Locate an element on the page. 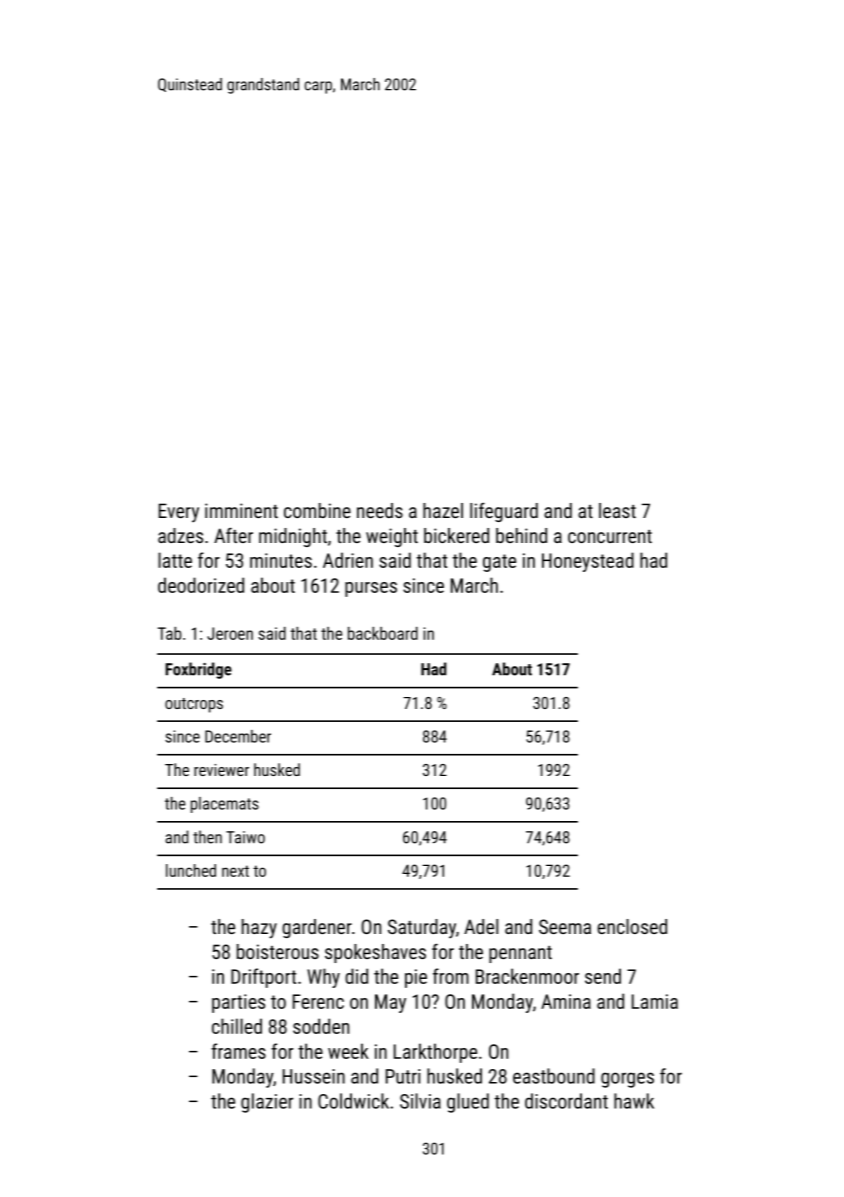 The height and width of the image is (1197, 844). concurrent is located at coordinates (610, 536).
